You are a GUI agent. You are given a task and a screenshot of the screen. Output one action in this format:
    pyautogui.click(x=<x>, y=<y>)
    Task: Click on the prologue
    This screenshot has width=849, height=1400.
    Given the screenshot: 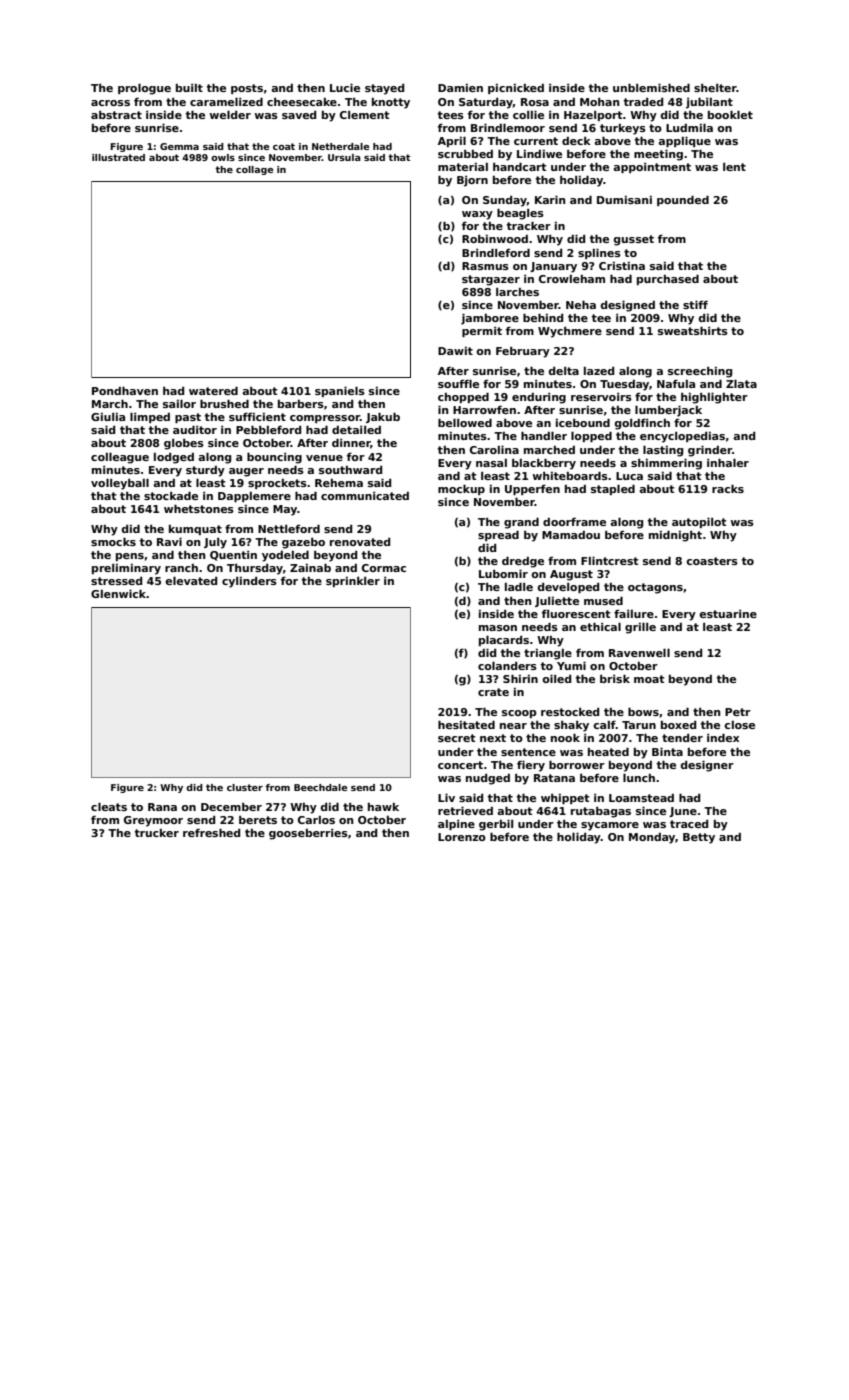 What is the action you would take?
    pyautogui.click(x=144, y=89)
